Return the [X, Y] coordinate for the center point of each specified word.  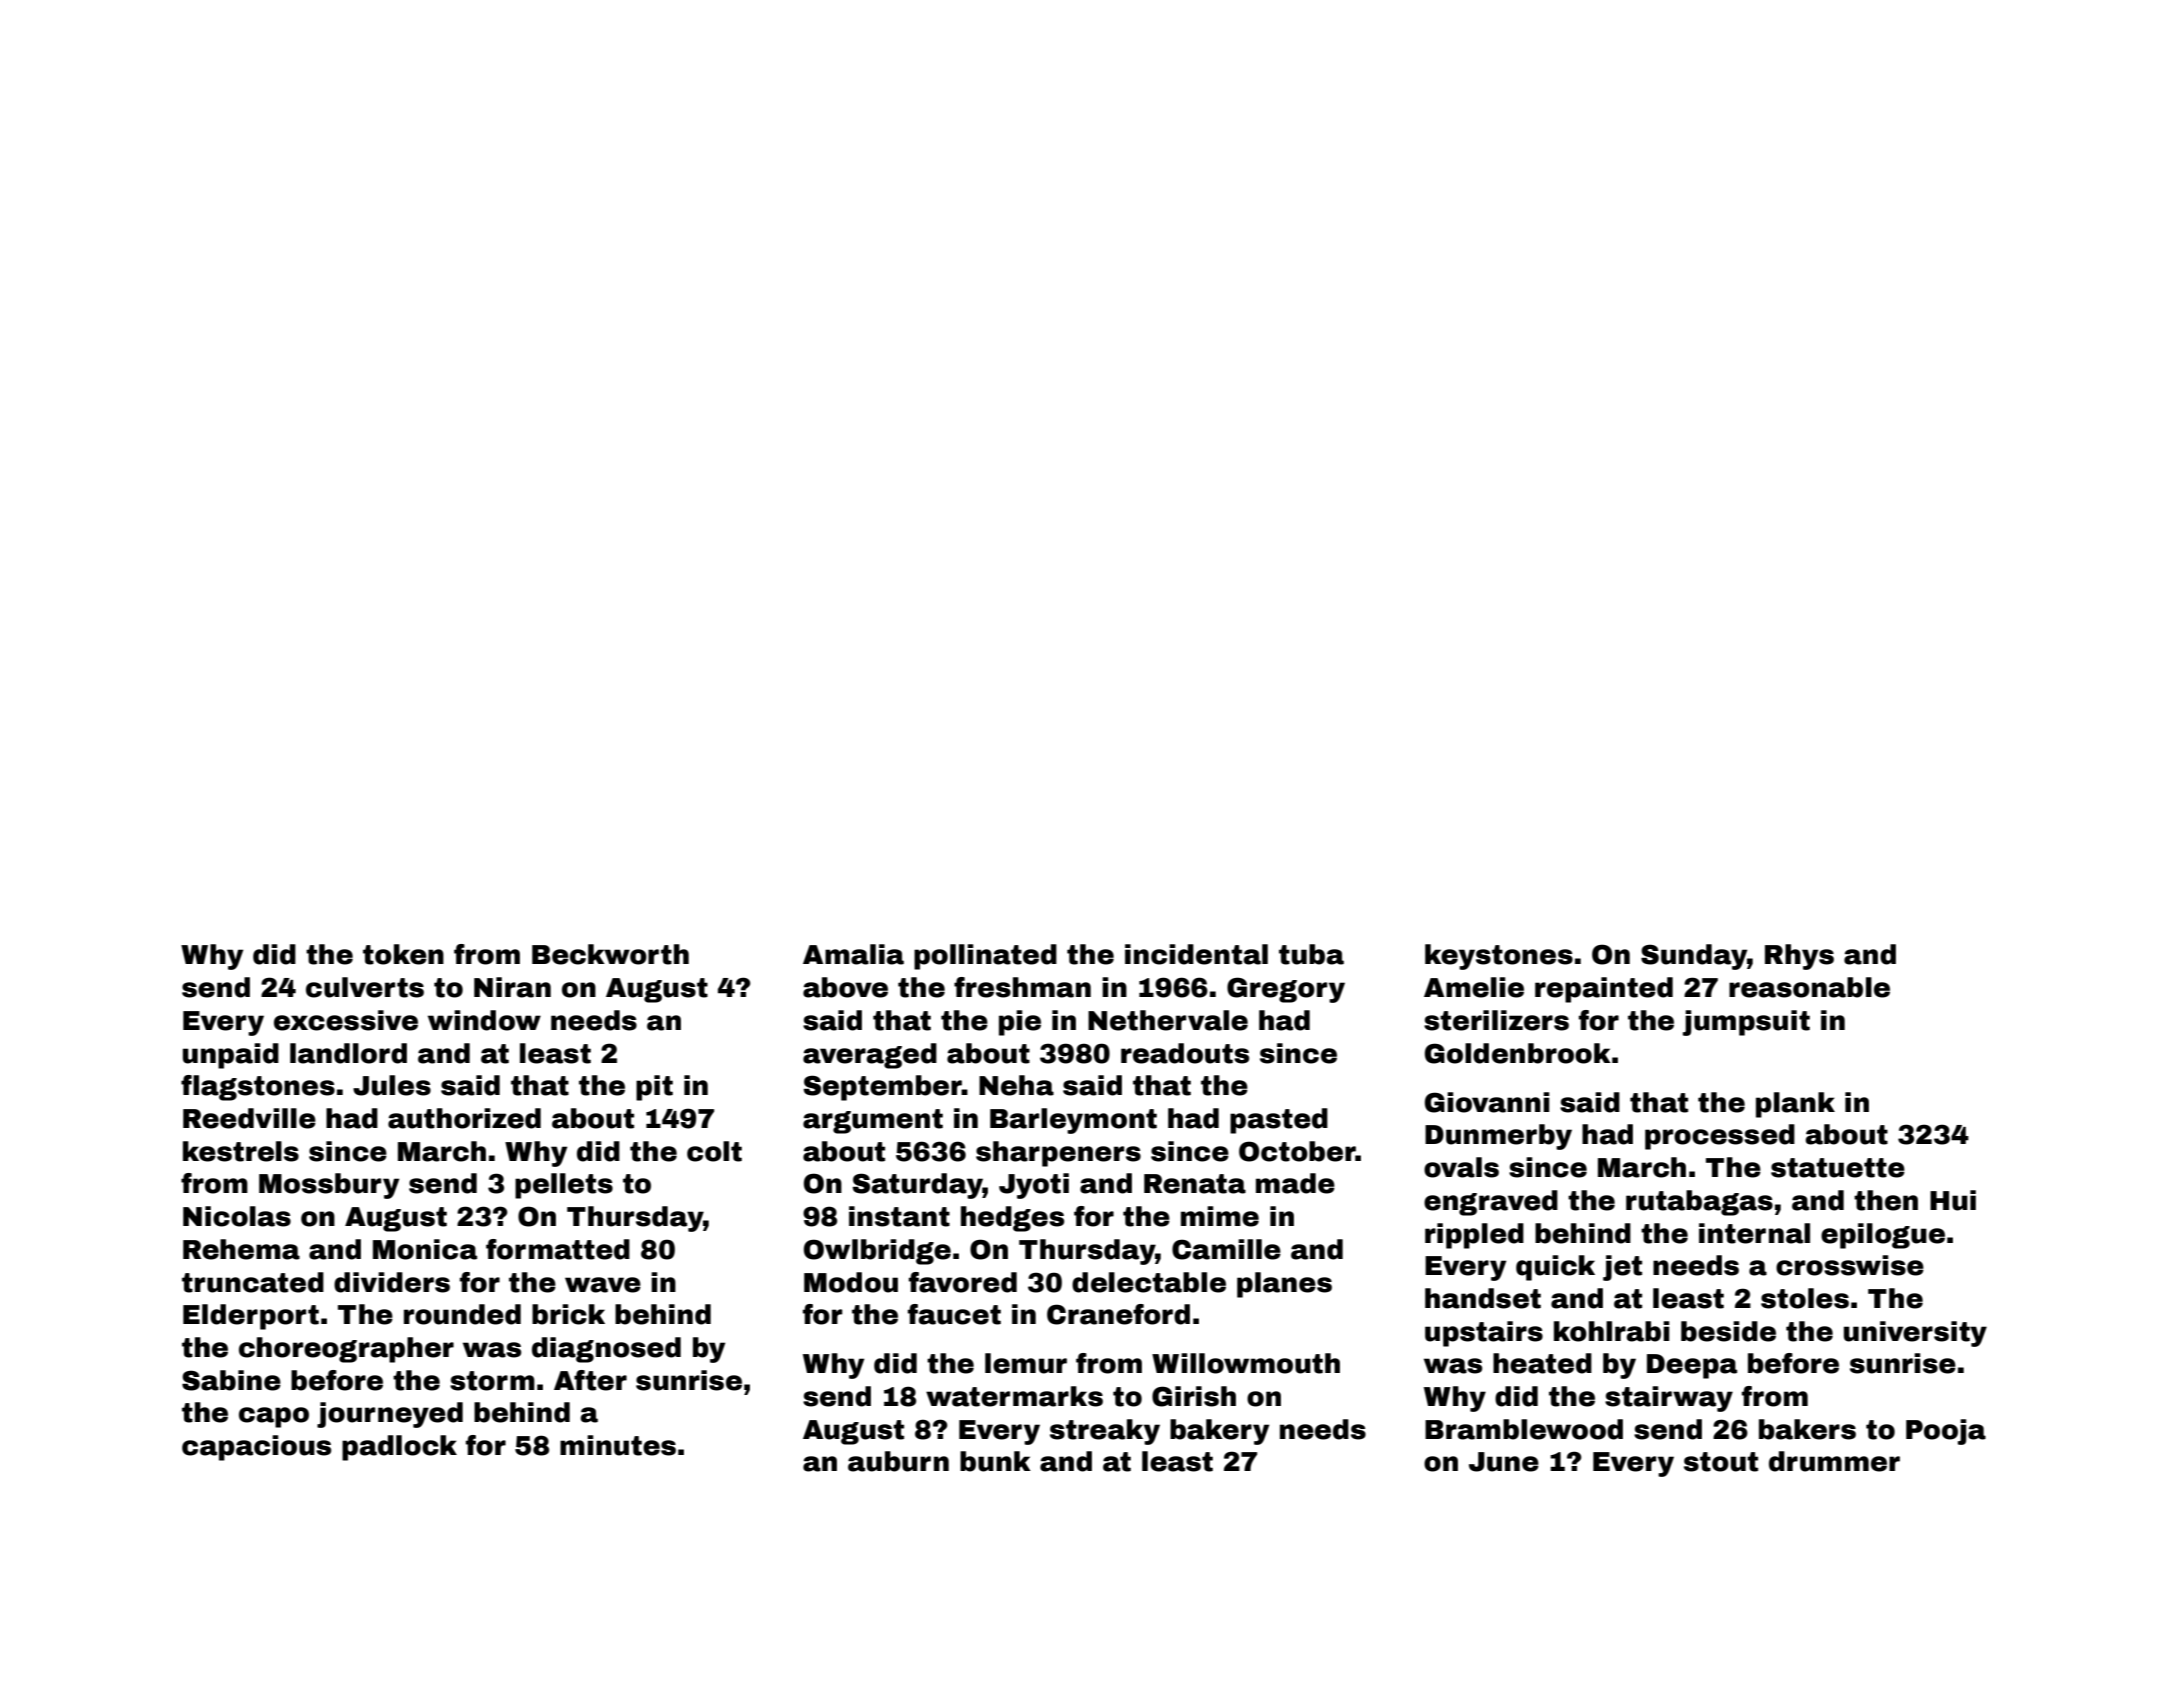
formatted [558, 1249]
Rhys [1799, 957]
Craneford [1118, 1314]
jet [1622, 1268]
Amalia [853, 954]
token [403, 954]
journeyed [390, 1415]
